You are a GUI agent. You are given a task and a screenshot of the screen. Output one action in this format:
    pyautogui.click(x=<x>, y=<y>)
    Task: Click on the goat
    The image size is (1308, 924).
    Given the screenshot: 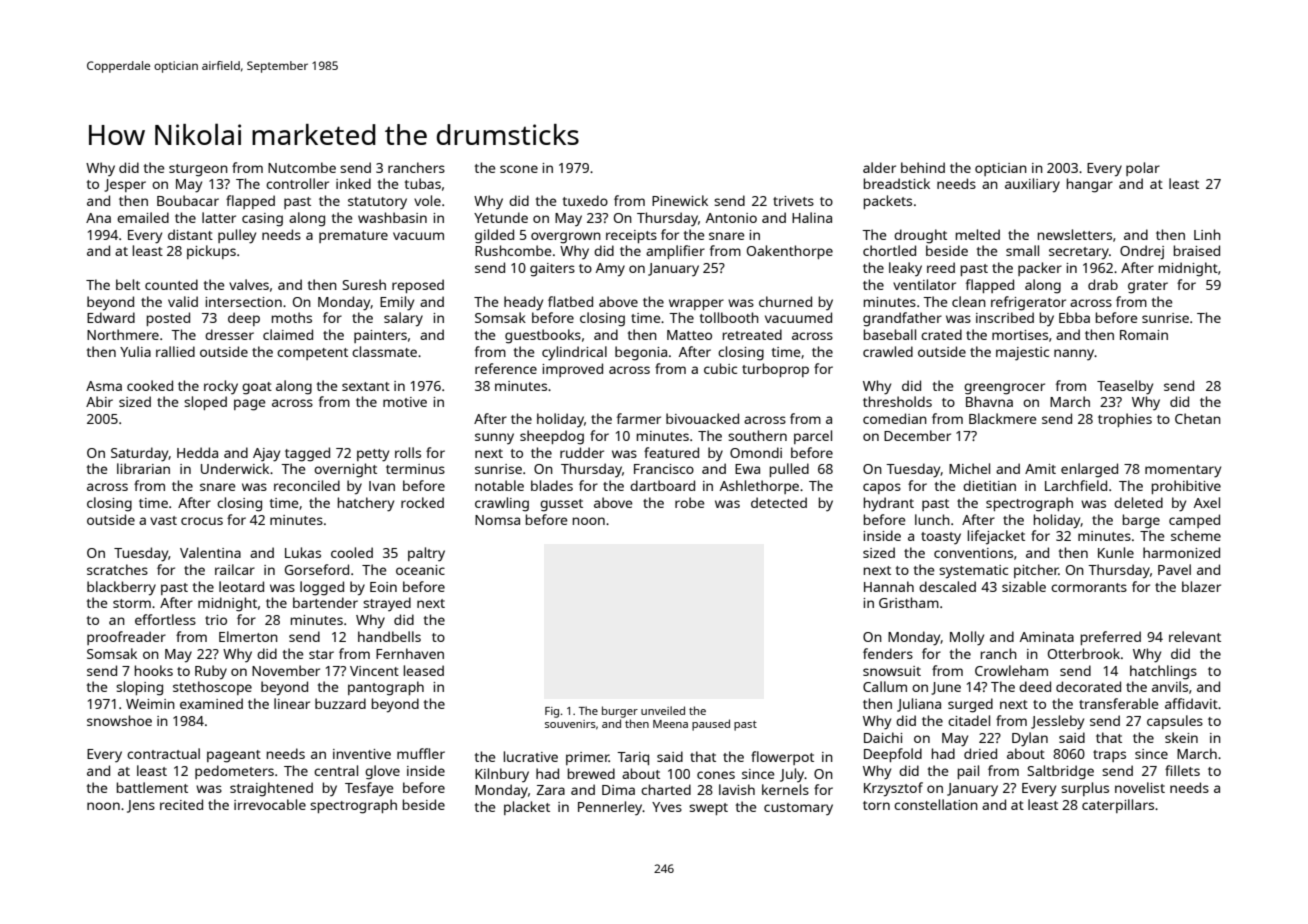 What is the action you would take?
    pyautogui.click(x=257, y=388)
